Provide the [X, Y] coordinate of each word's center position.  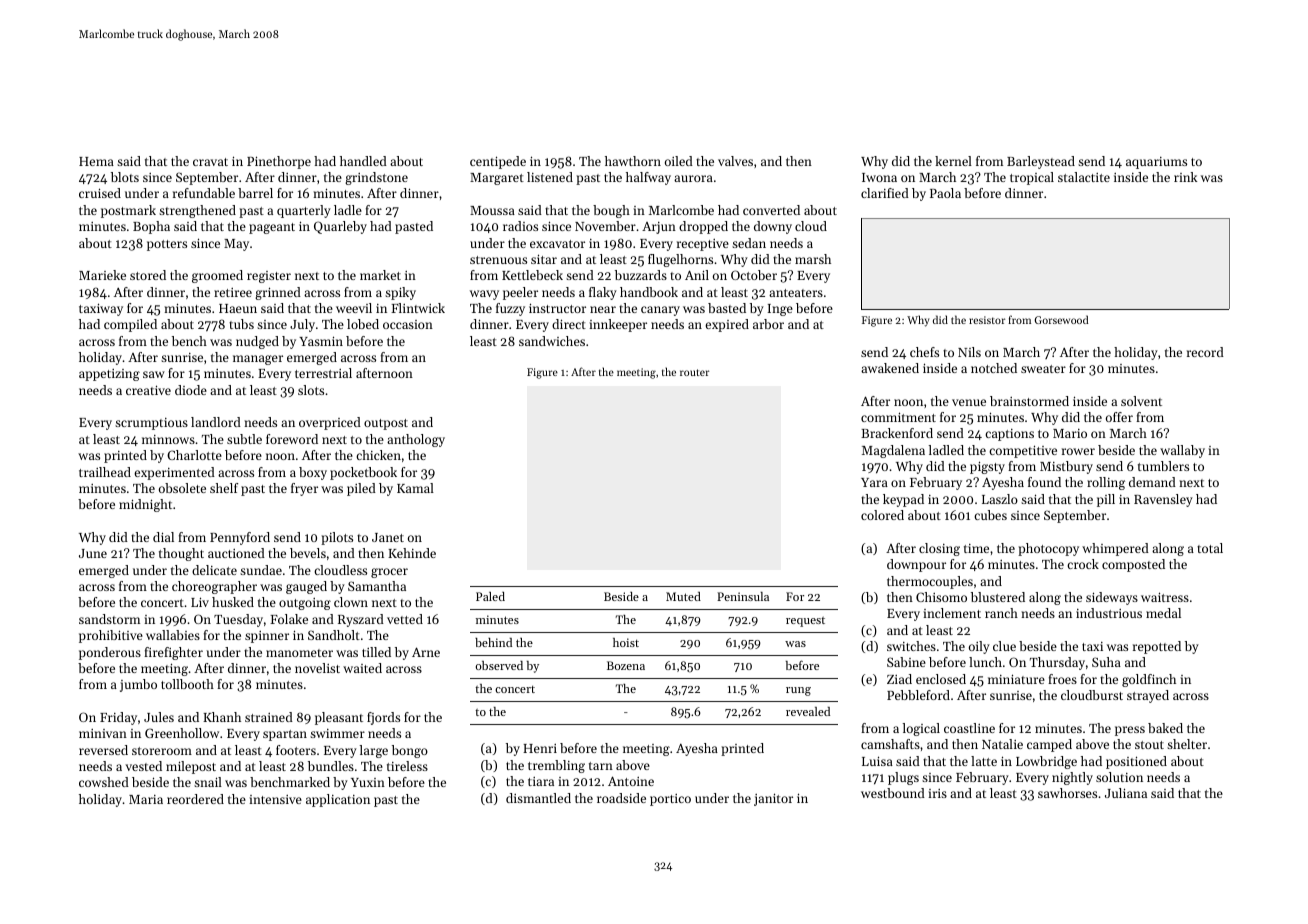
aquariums [1156, 163]
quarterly [304, 211]
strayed [1148, 696]
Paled [490, 596]
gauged [306, 587]
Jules [159, 717]
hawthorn [633, 161]
